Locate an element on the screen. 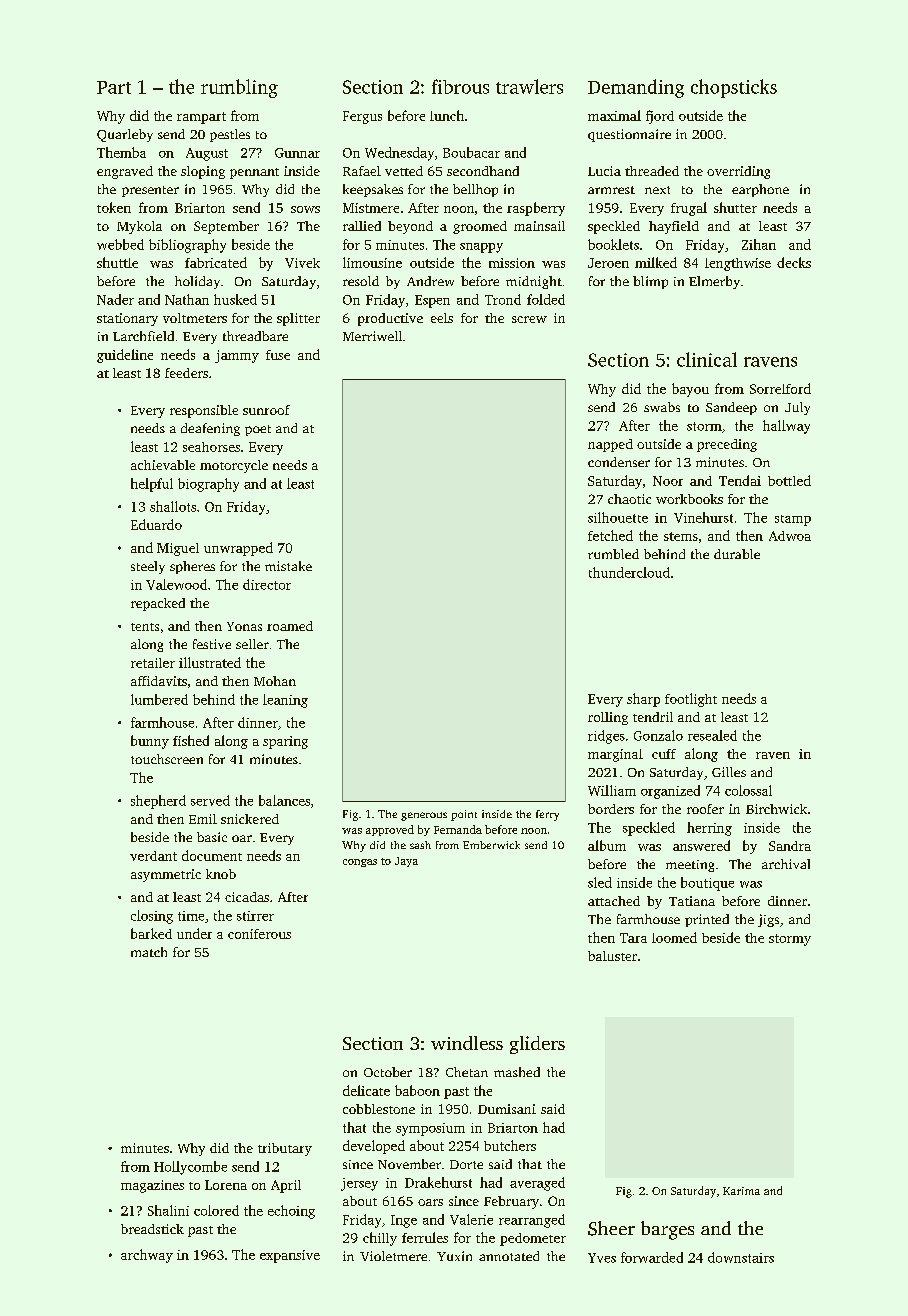  achievable is located at coordinates (163, 465).
